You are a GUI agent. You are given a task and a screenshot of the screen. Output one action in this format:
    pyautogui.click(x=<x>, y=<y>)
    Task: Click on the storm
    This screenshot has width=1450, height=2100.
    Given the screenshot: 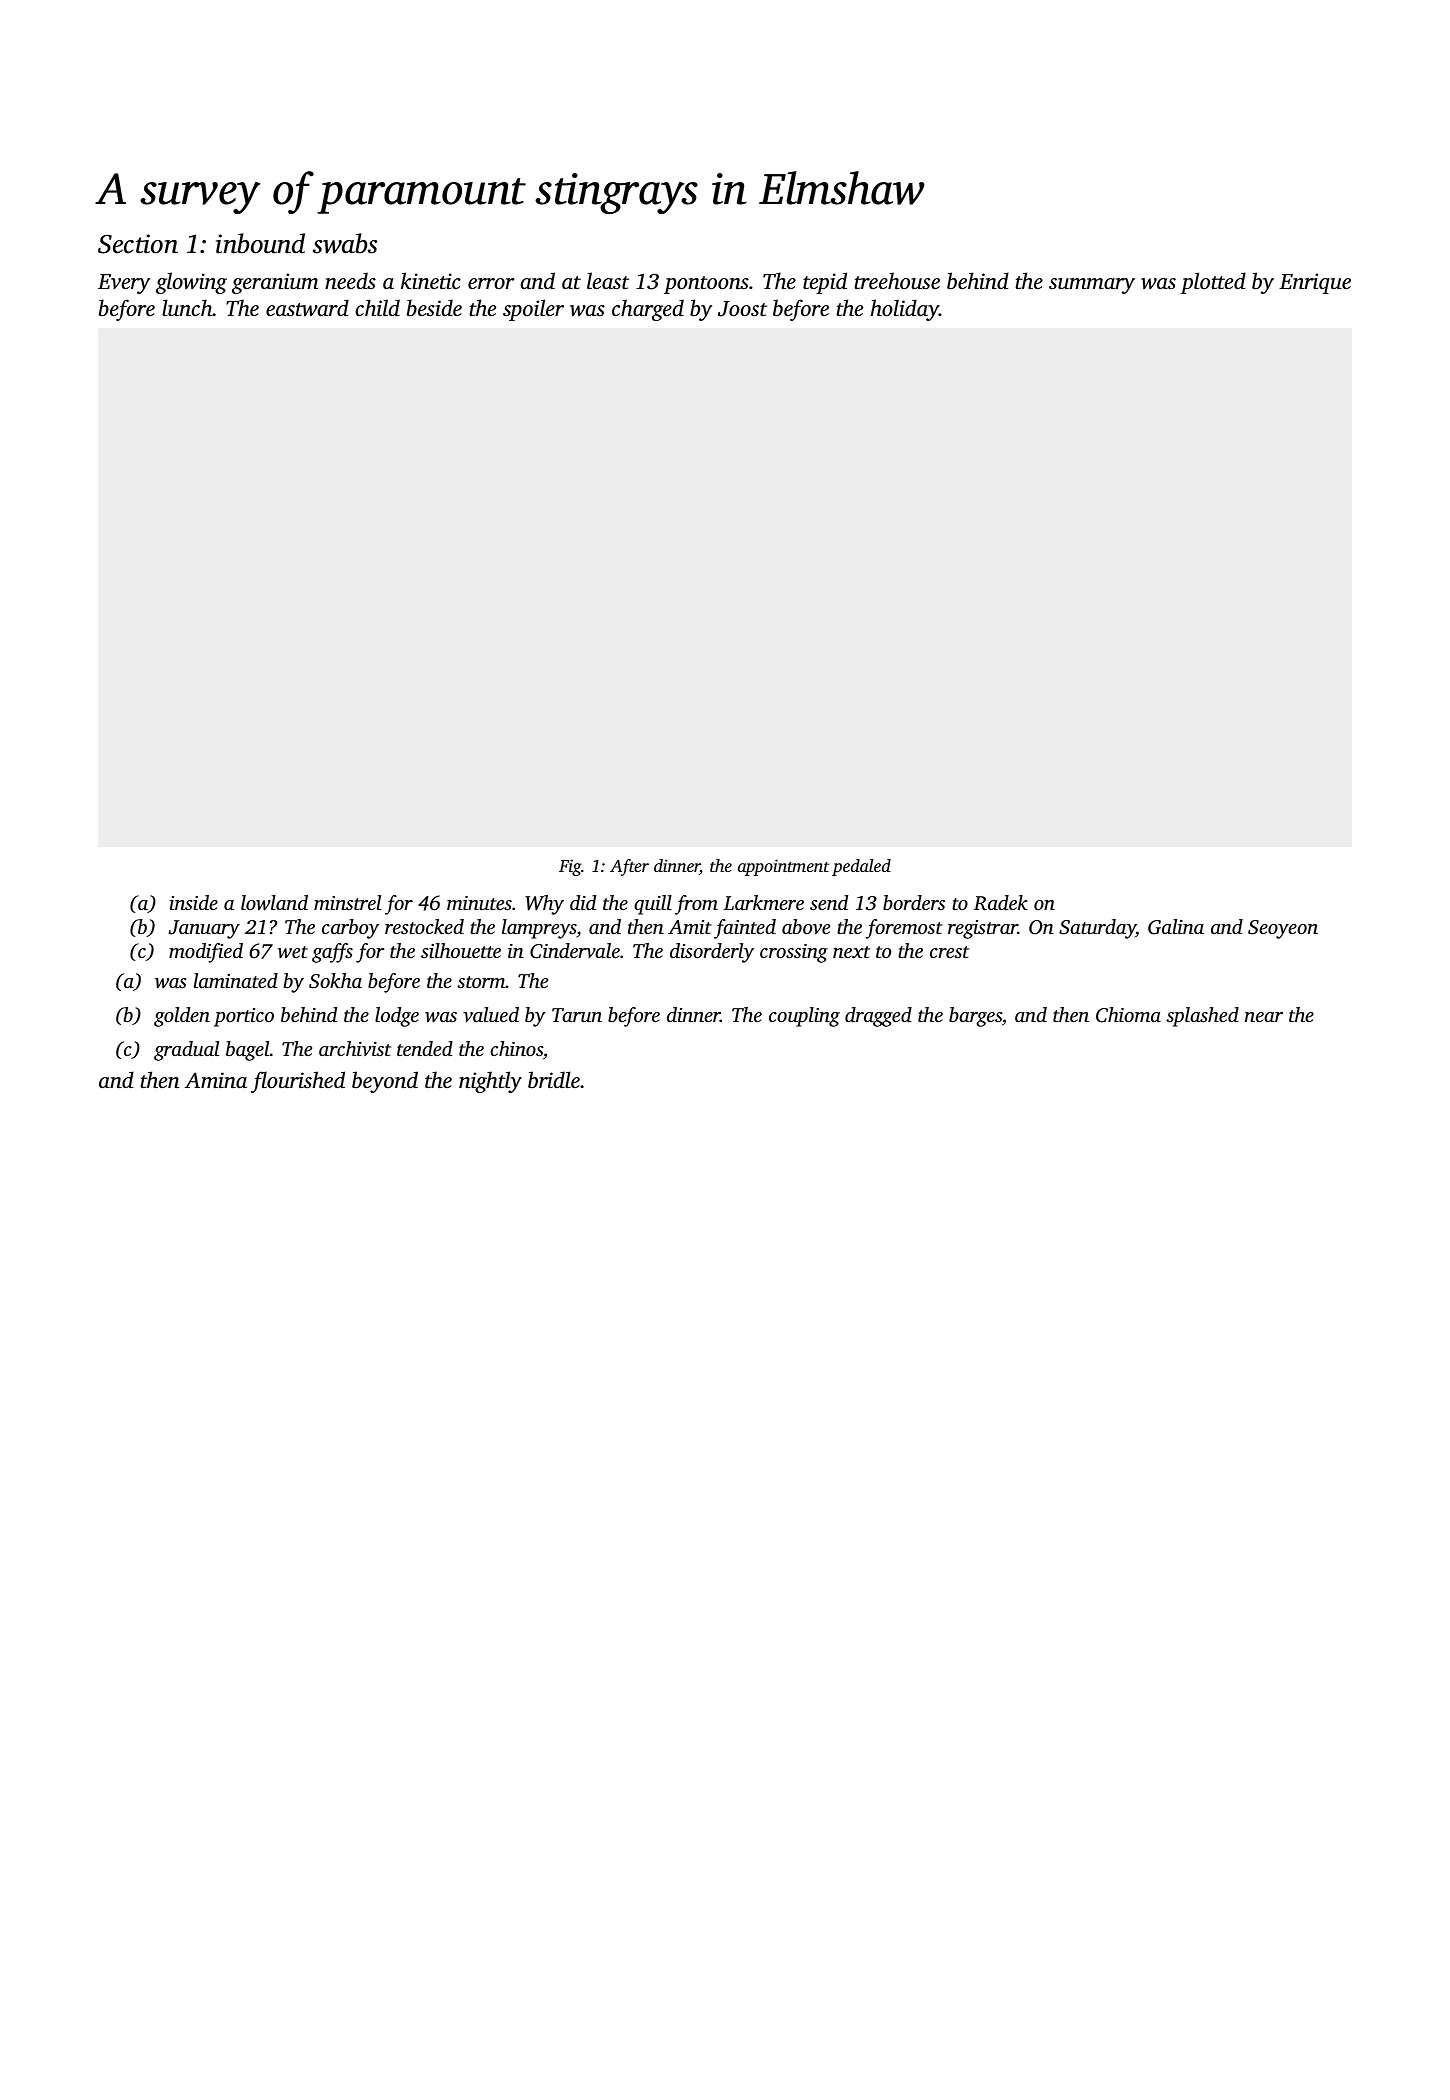 What is the action you would take?
    pyautogui.click(x=481, y=982)
